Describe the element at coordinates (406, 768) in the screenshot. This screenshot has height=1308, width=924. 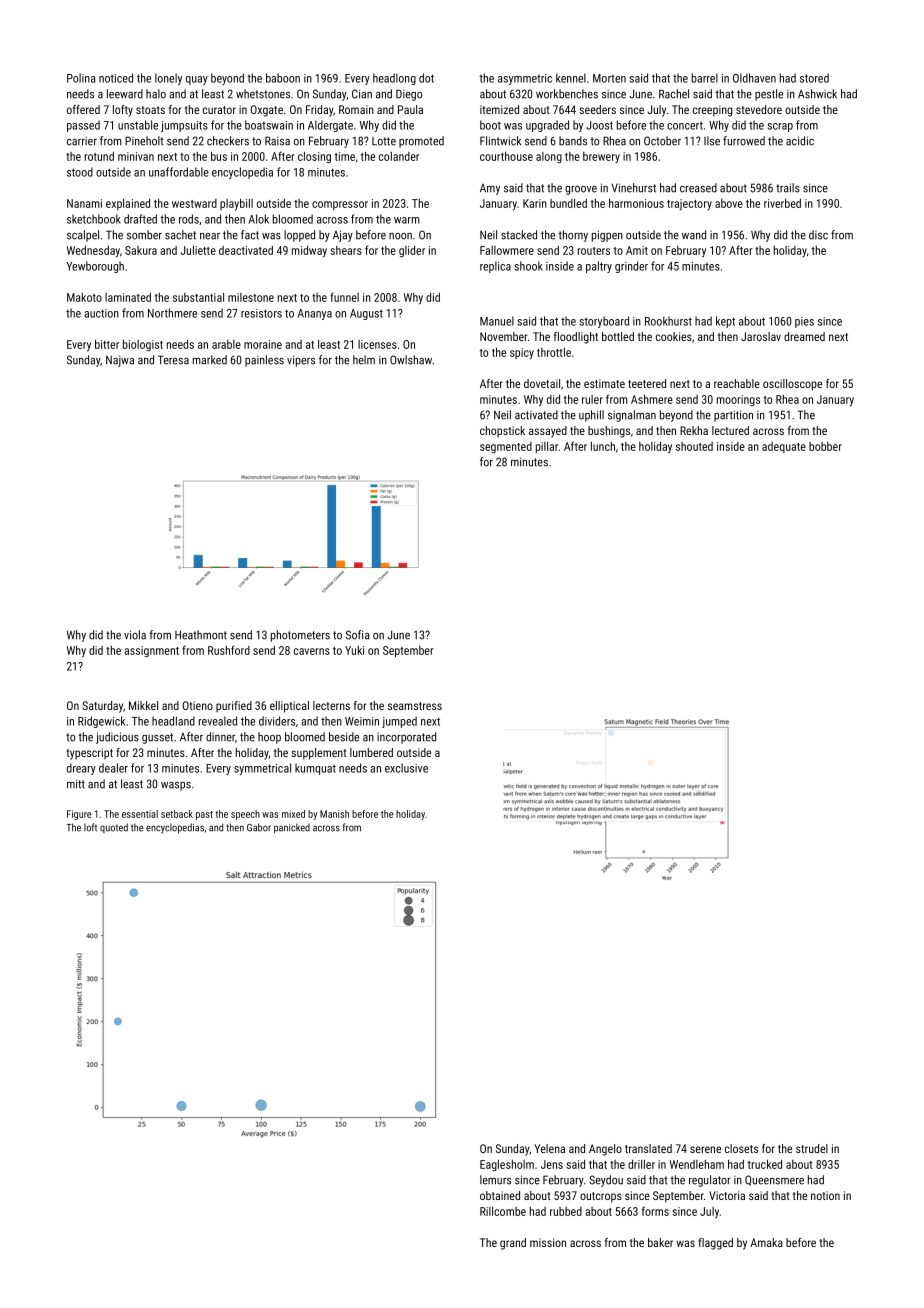
I see `exclusive` at that location.
